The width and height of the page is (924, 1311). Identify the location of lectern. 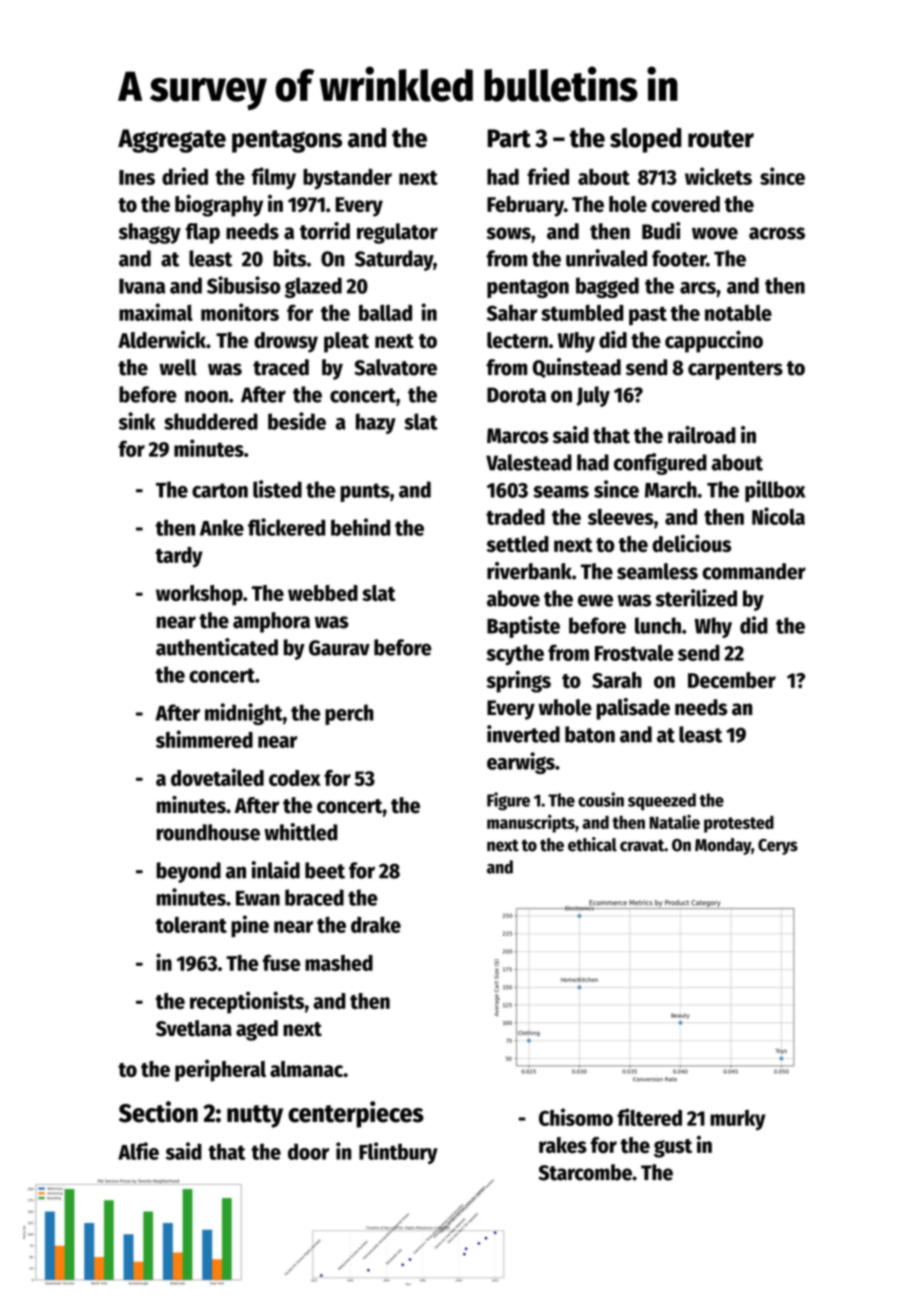
(517, 340).
